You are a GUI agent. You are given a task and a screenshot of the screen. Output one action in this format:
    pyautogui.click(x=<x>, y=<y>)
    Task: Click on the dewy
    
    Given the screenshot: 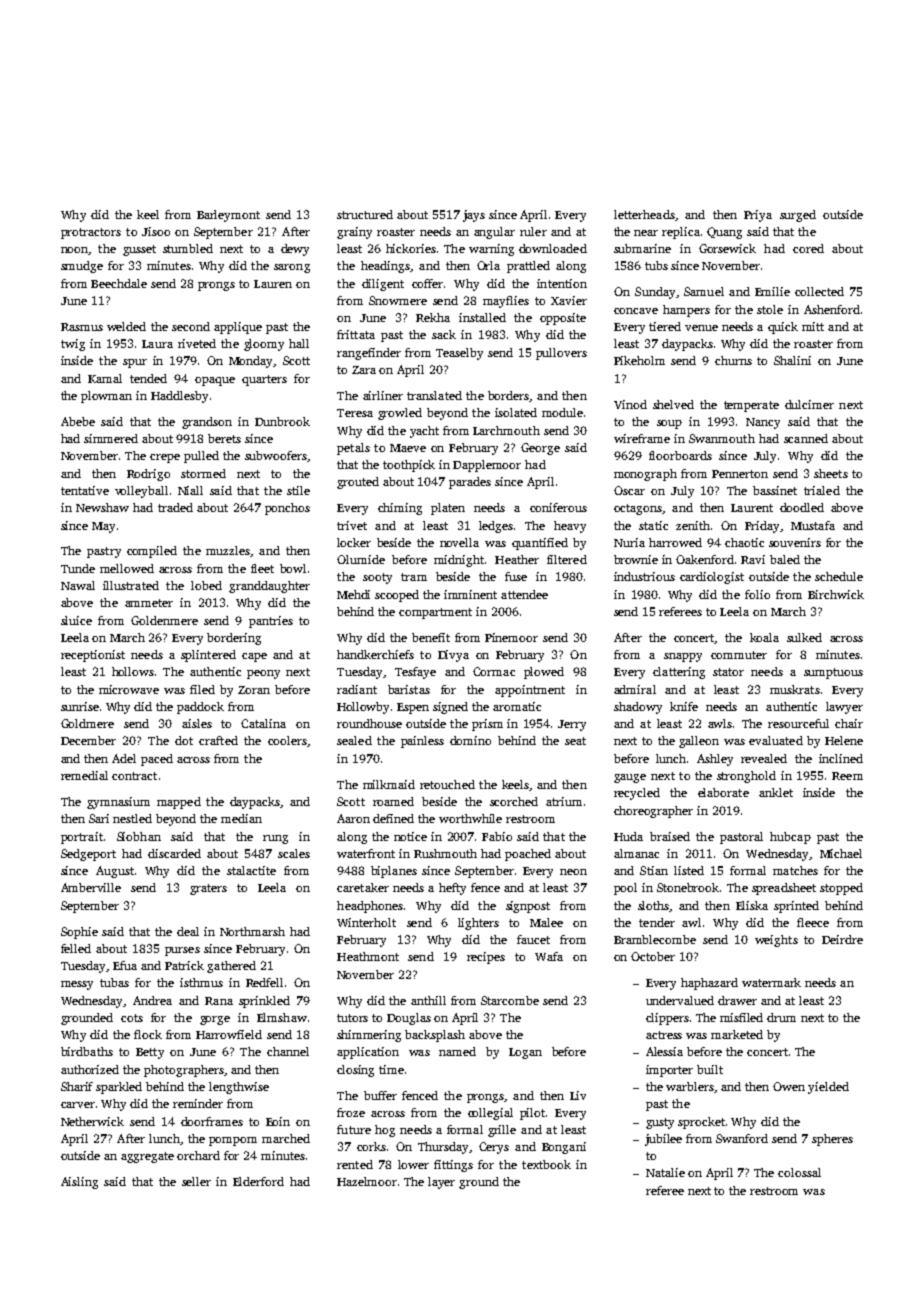 What is the action you would take?
    pyautogui.click(x=295, y=250)
